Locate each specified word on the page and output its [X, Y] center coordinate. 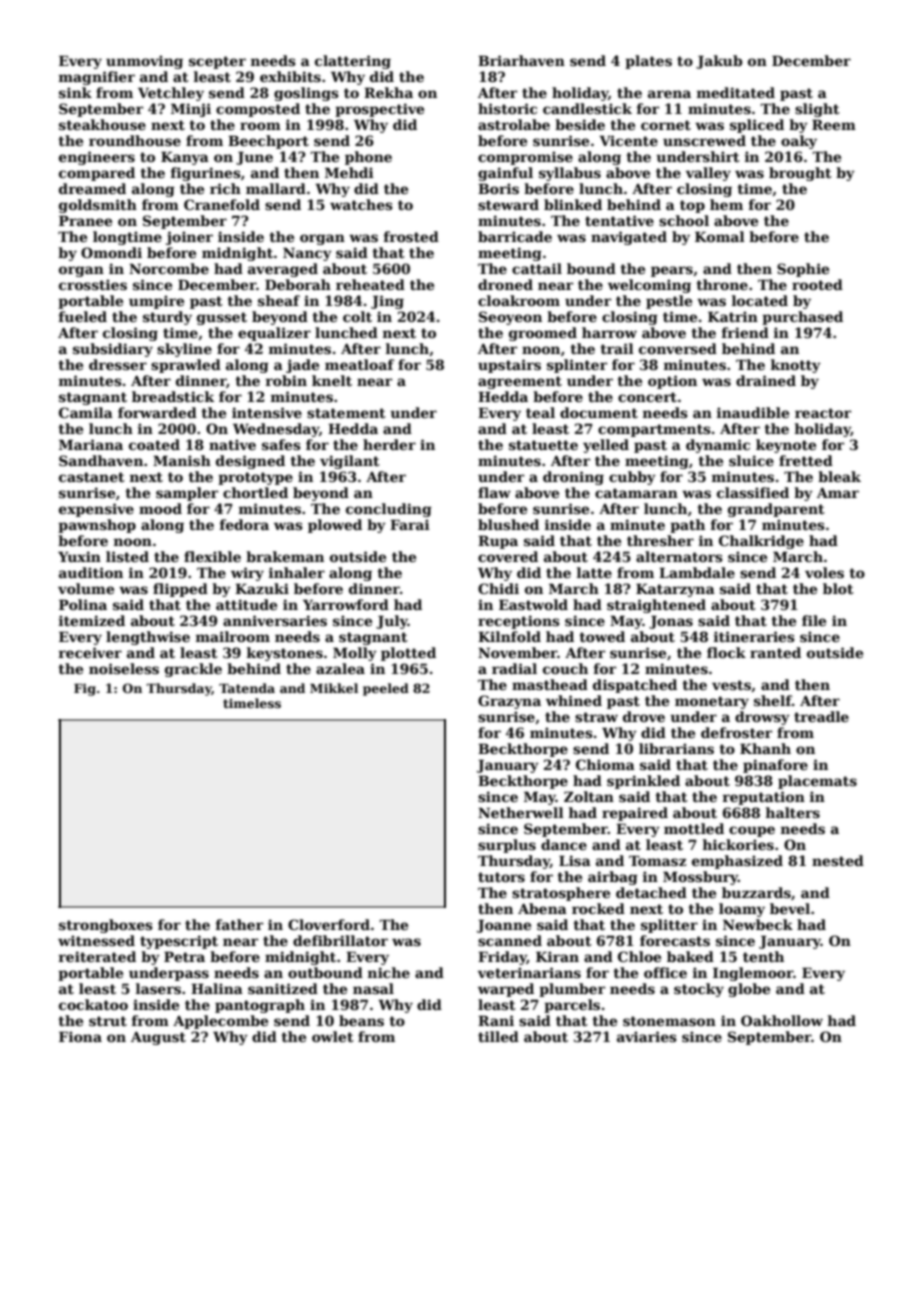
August [158, 1038]
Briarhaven [521, 60]
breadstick [173, 396]
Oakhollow [782, 1020]
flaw [494, 492]
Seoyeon [510, 318]
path [687, 526]
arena [669, 94]
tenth [763, 956]
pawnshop [97, 526]
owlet [333, 1036]
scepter [217, 62]
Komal [720, 236]
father [239, 924]
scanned [510, 940]
